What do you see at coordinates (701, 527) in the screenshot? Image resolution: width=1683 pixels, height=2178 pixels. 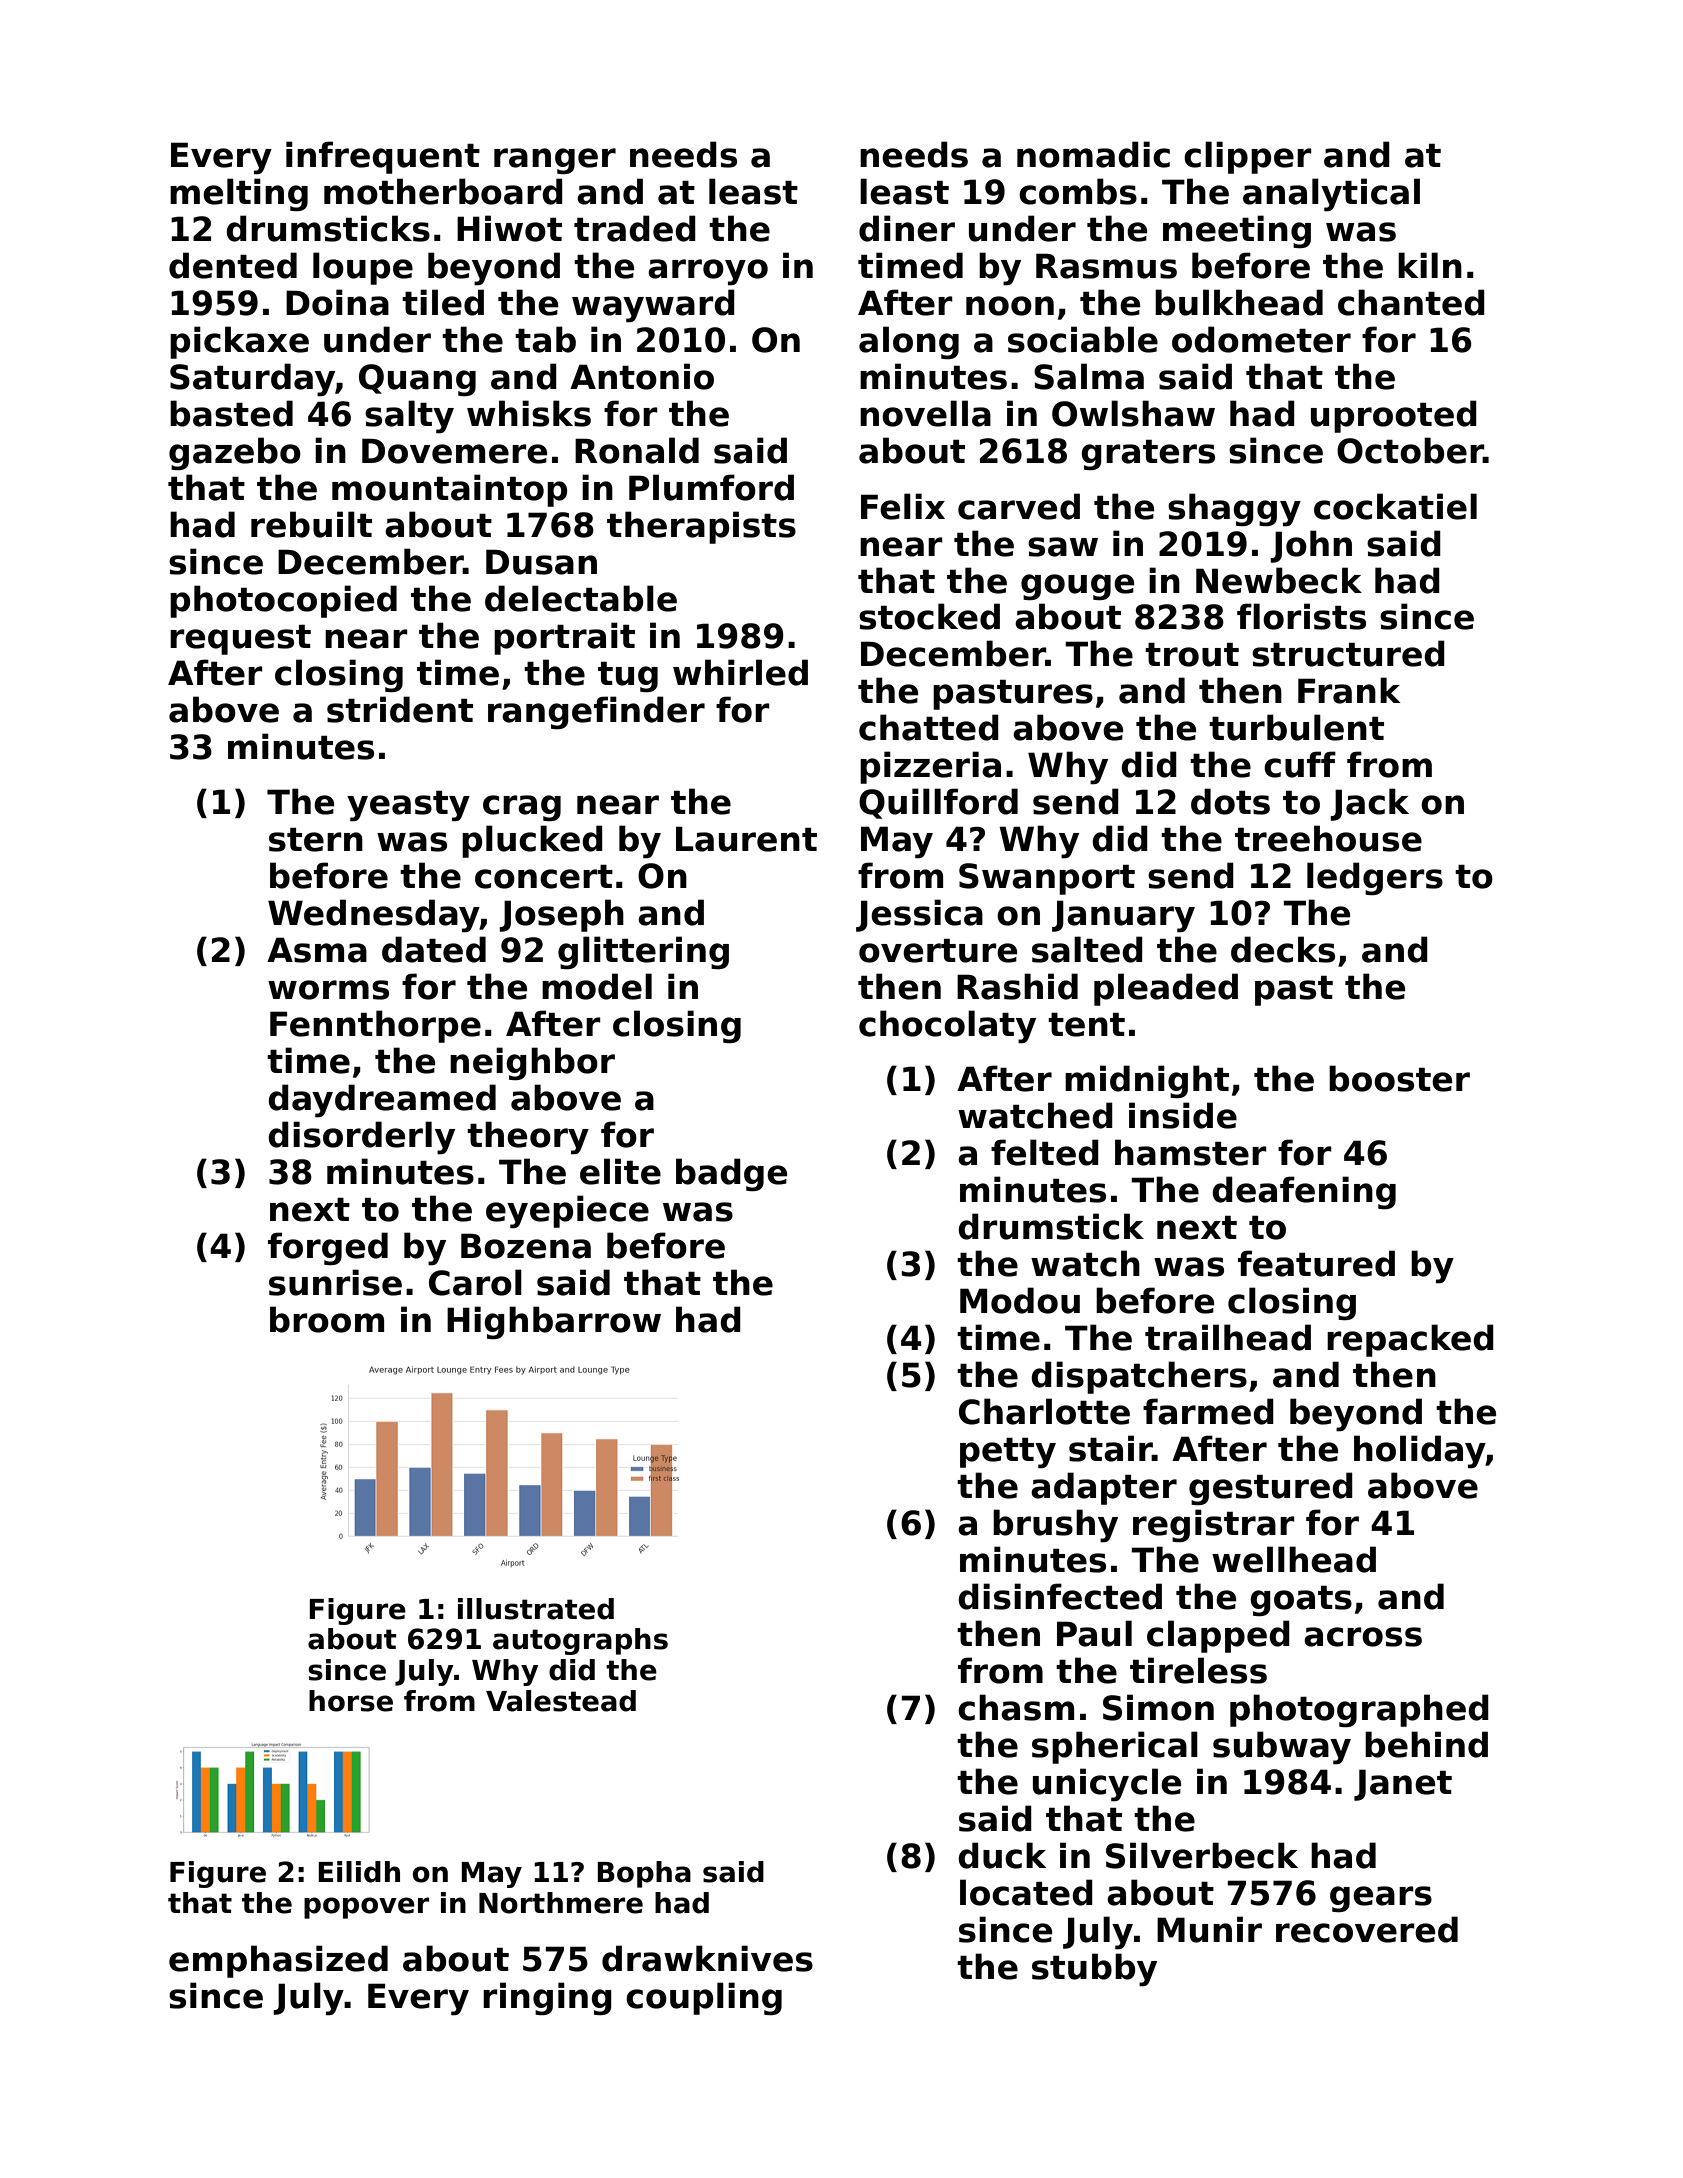 I see `therapists` at bounding box center [701, 527].
